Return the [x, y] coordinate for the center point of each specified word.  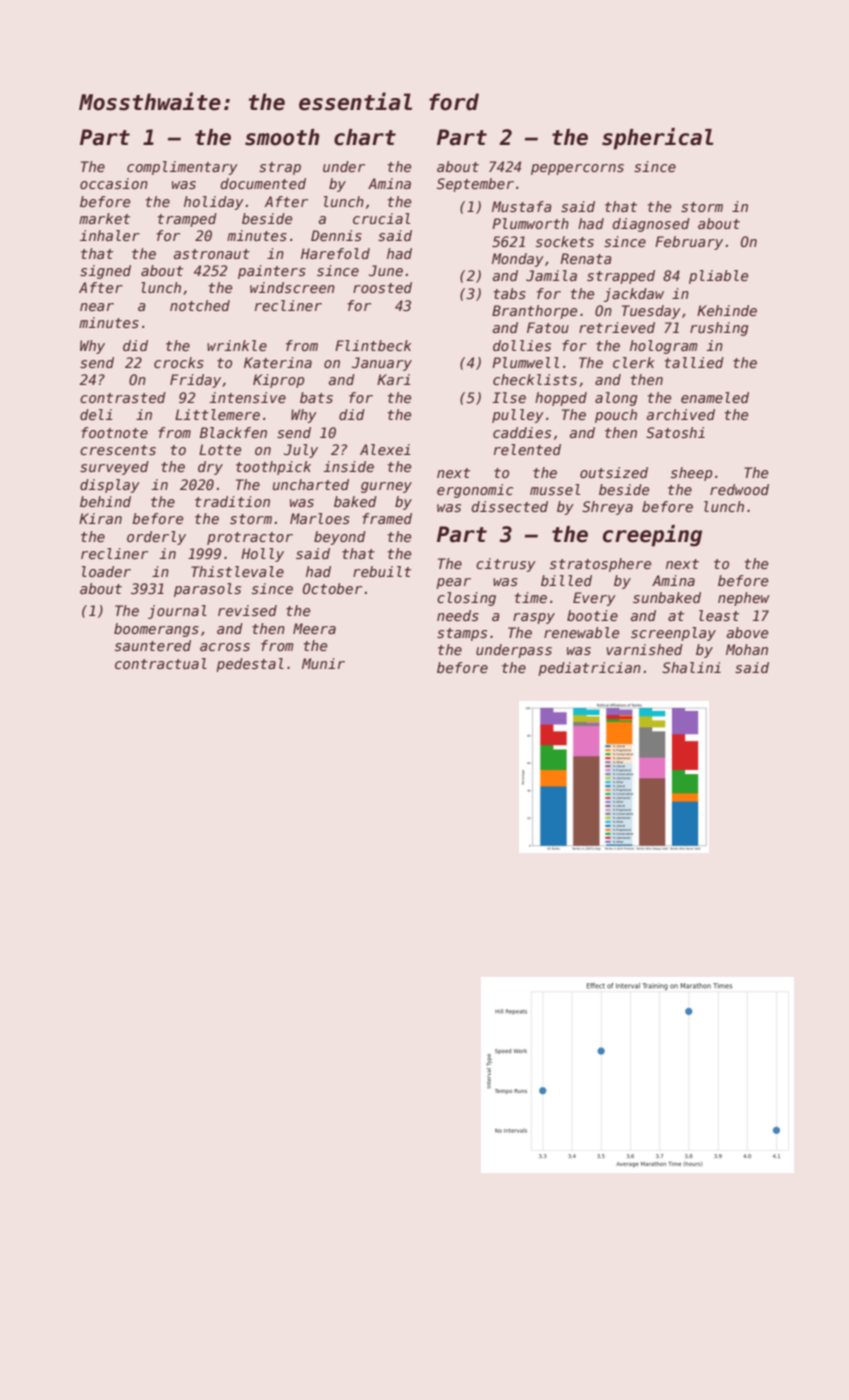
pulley [518, 416]
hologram [664, 347]
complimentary [182, 168]
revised [247, 610]
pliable [718, 277]
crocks [179, 362]
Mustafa [522, 206]
